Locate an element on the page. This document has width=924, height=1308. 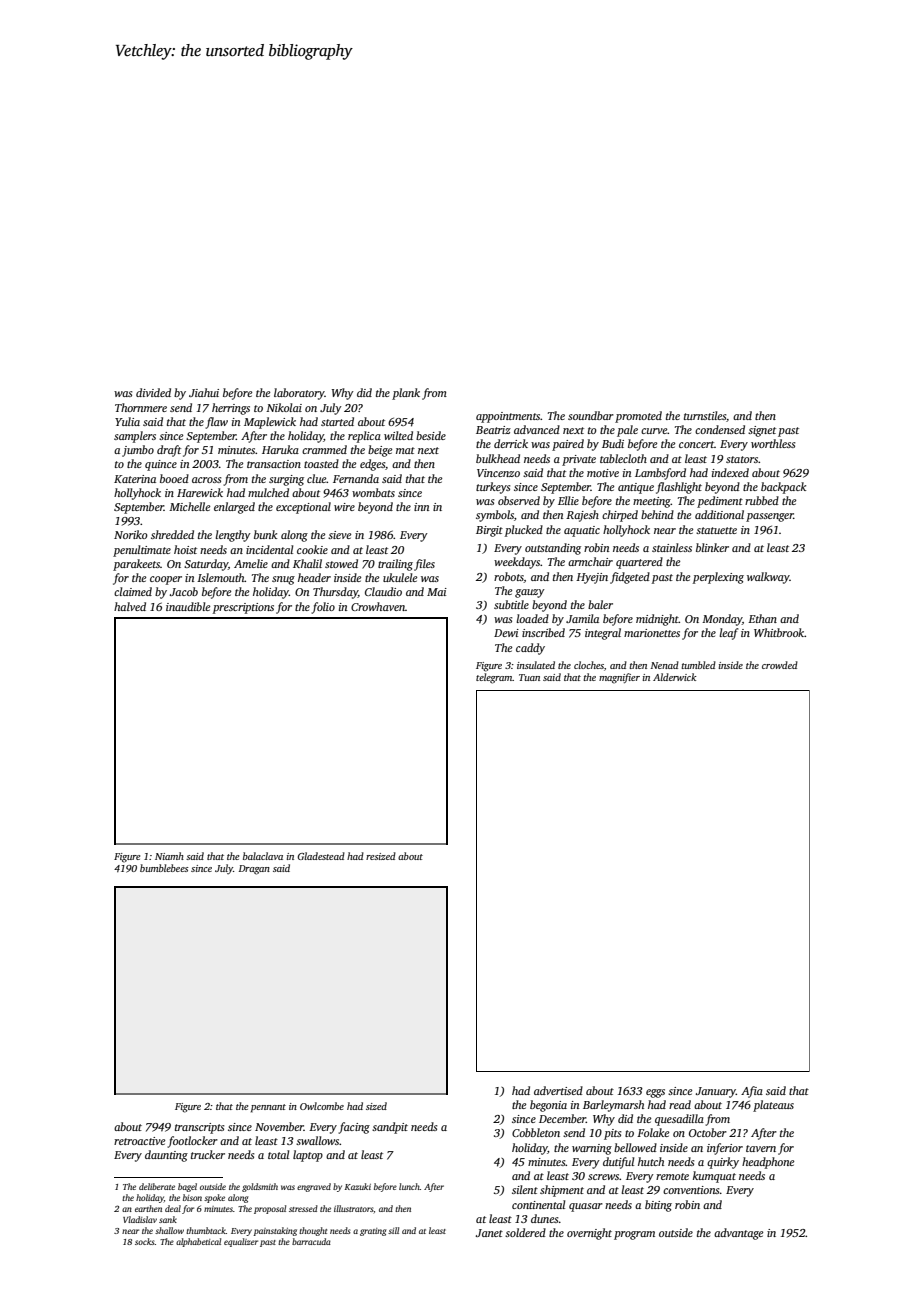
Janet is located at coordinates (489, 1233).
